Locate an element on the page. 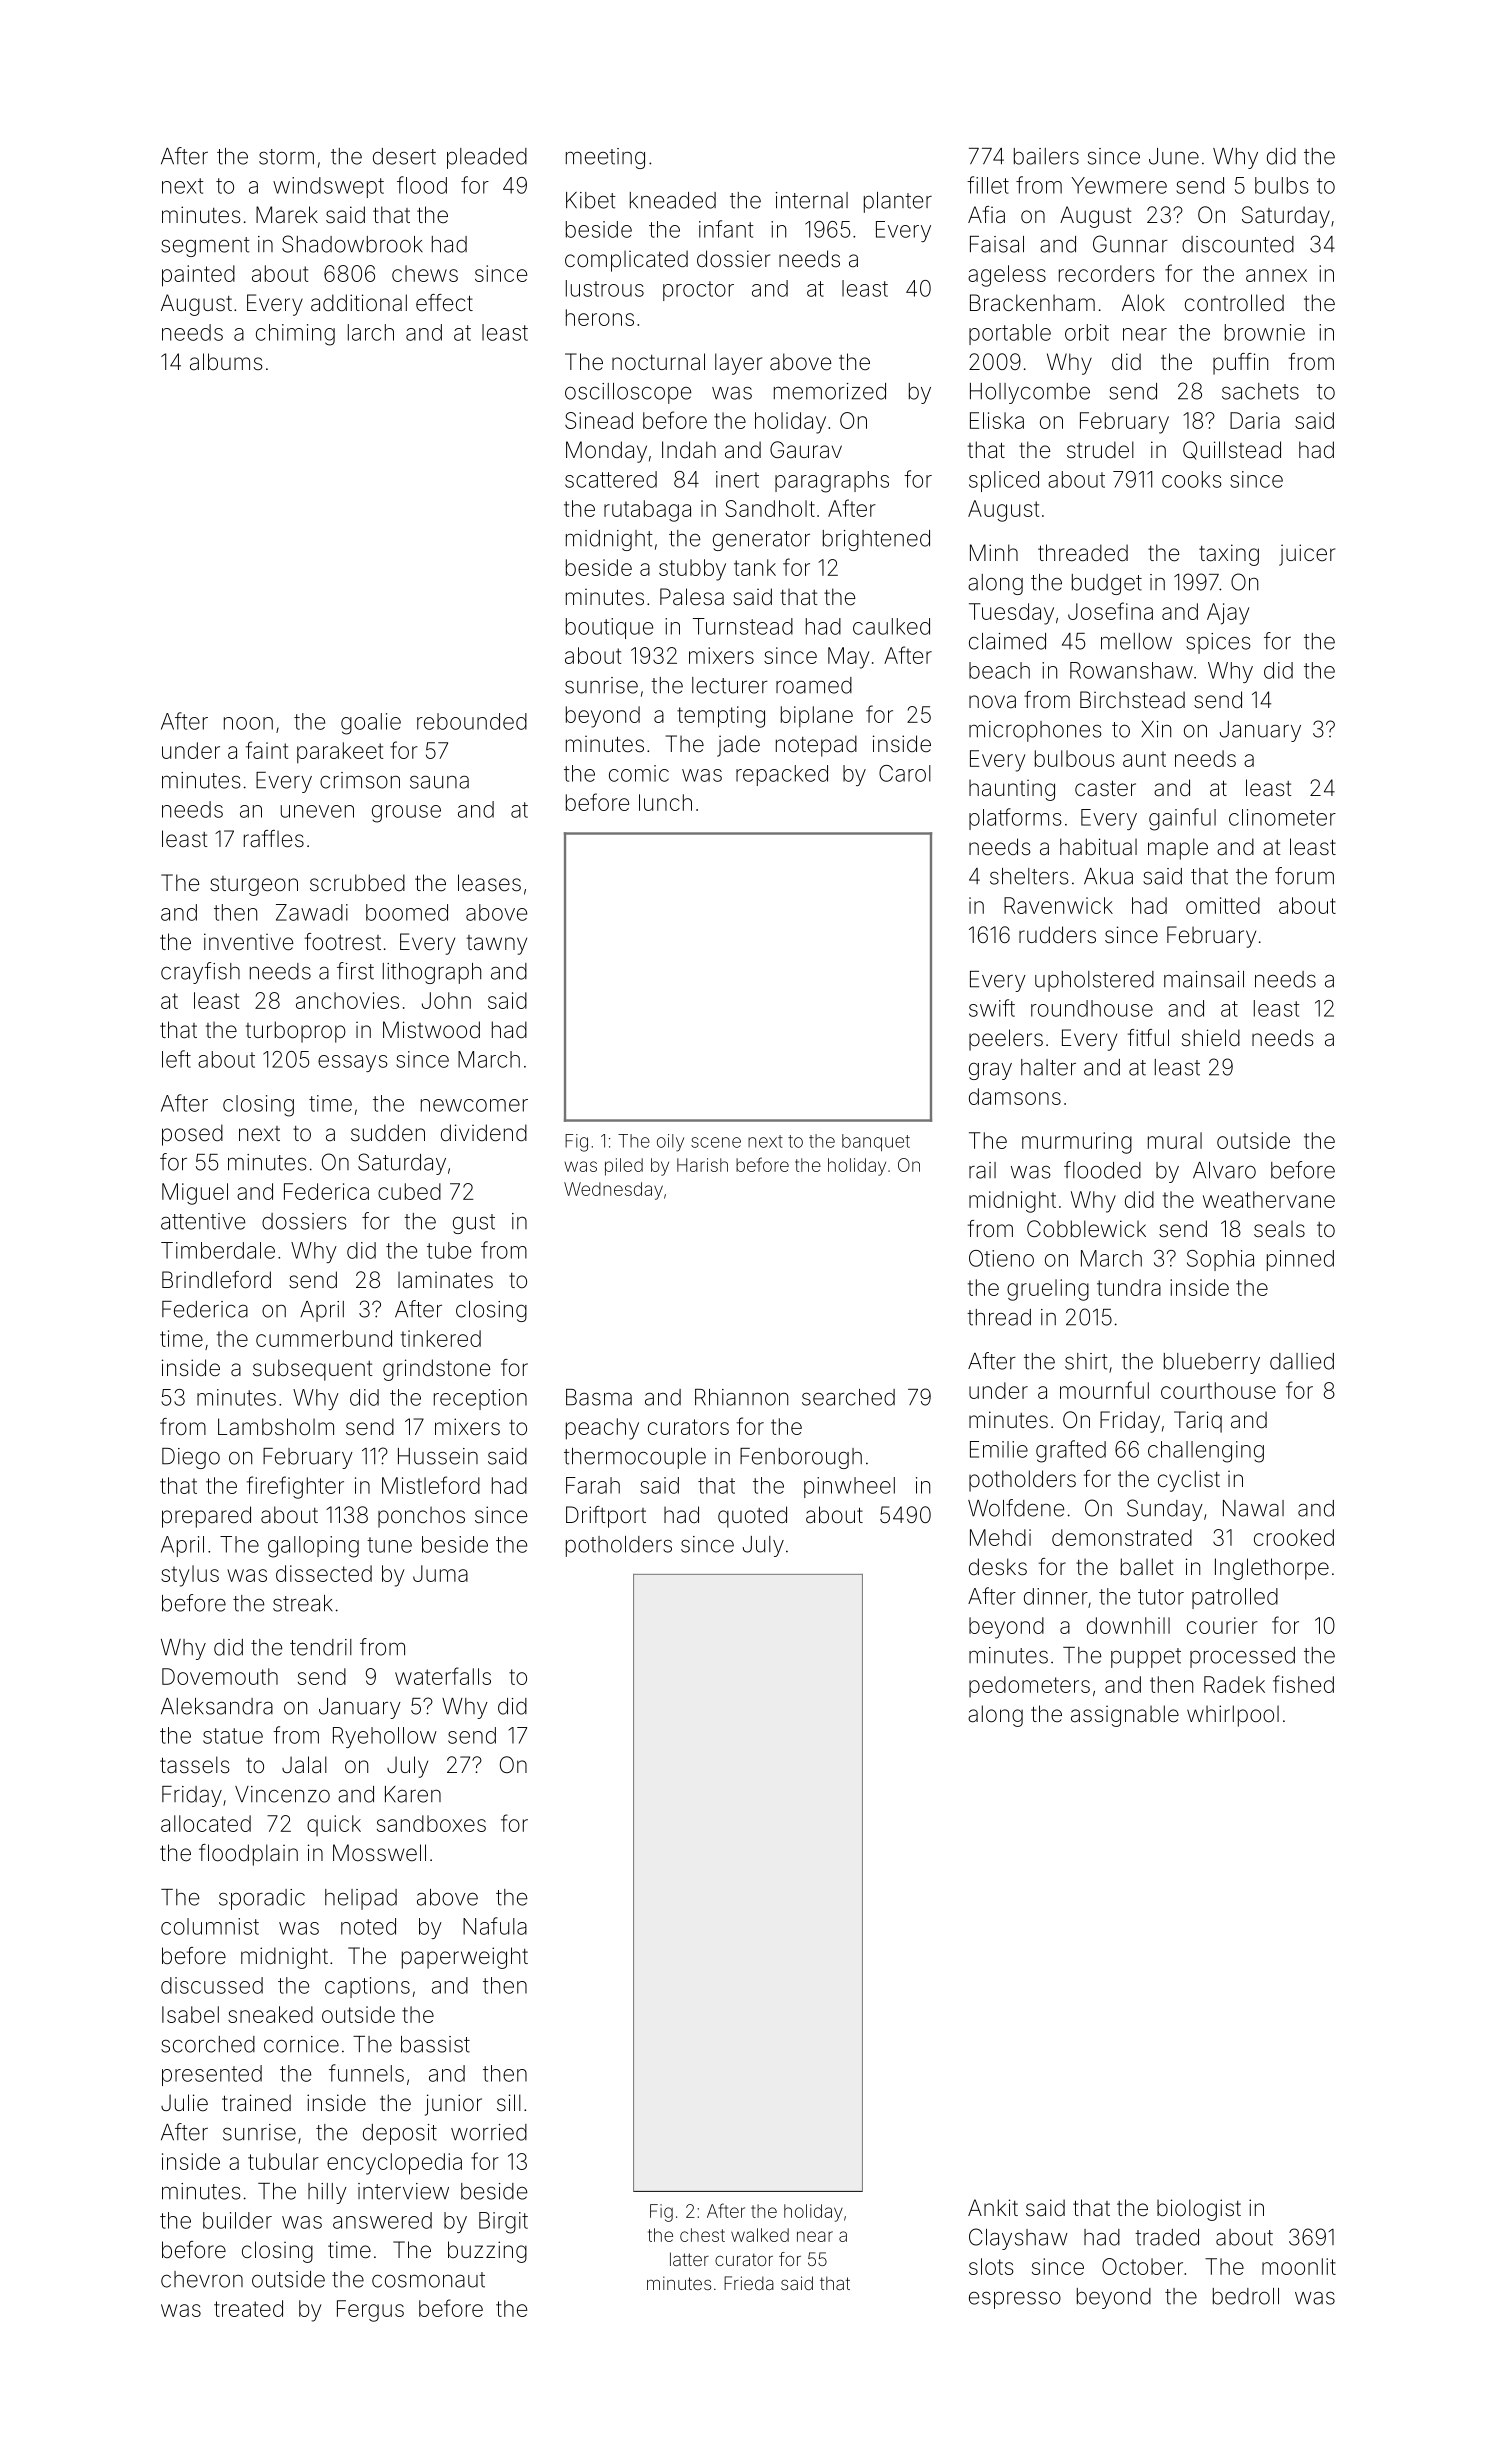 This page has height=2464, width=1496. stylus is located at coordinates (190, 1576).
